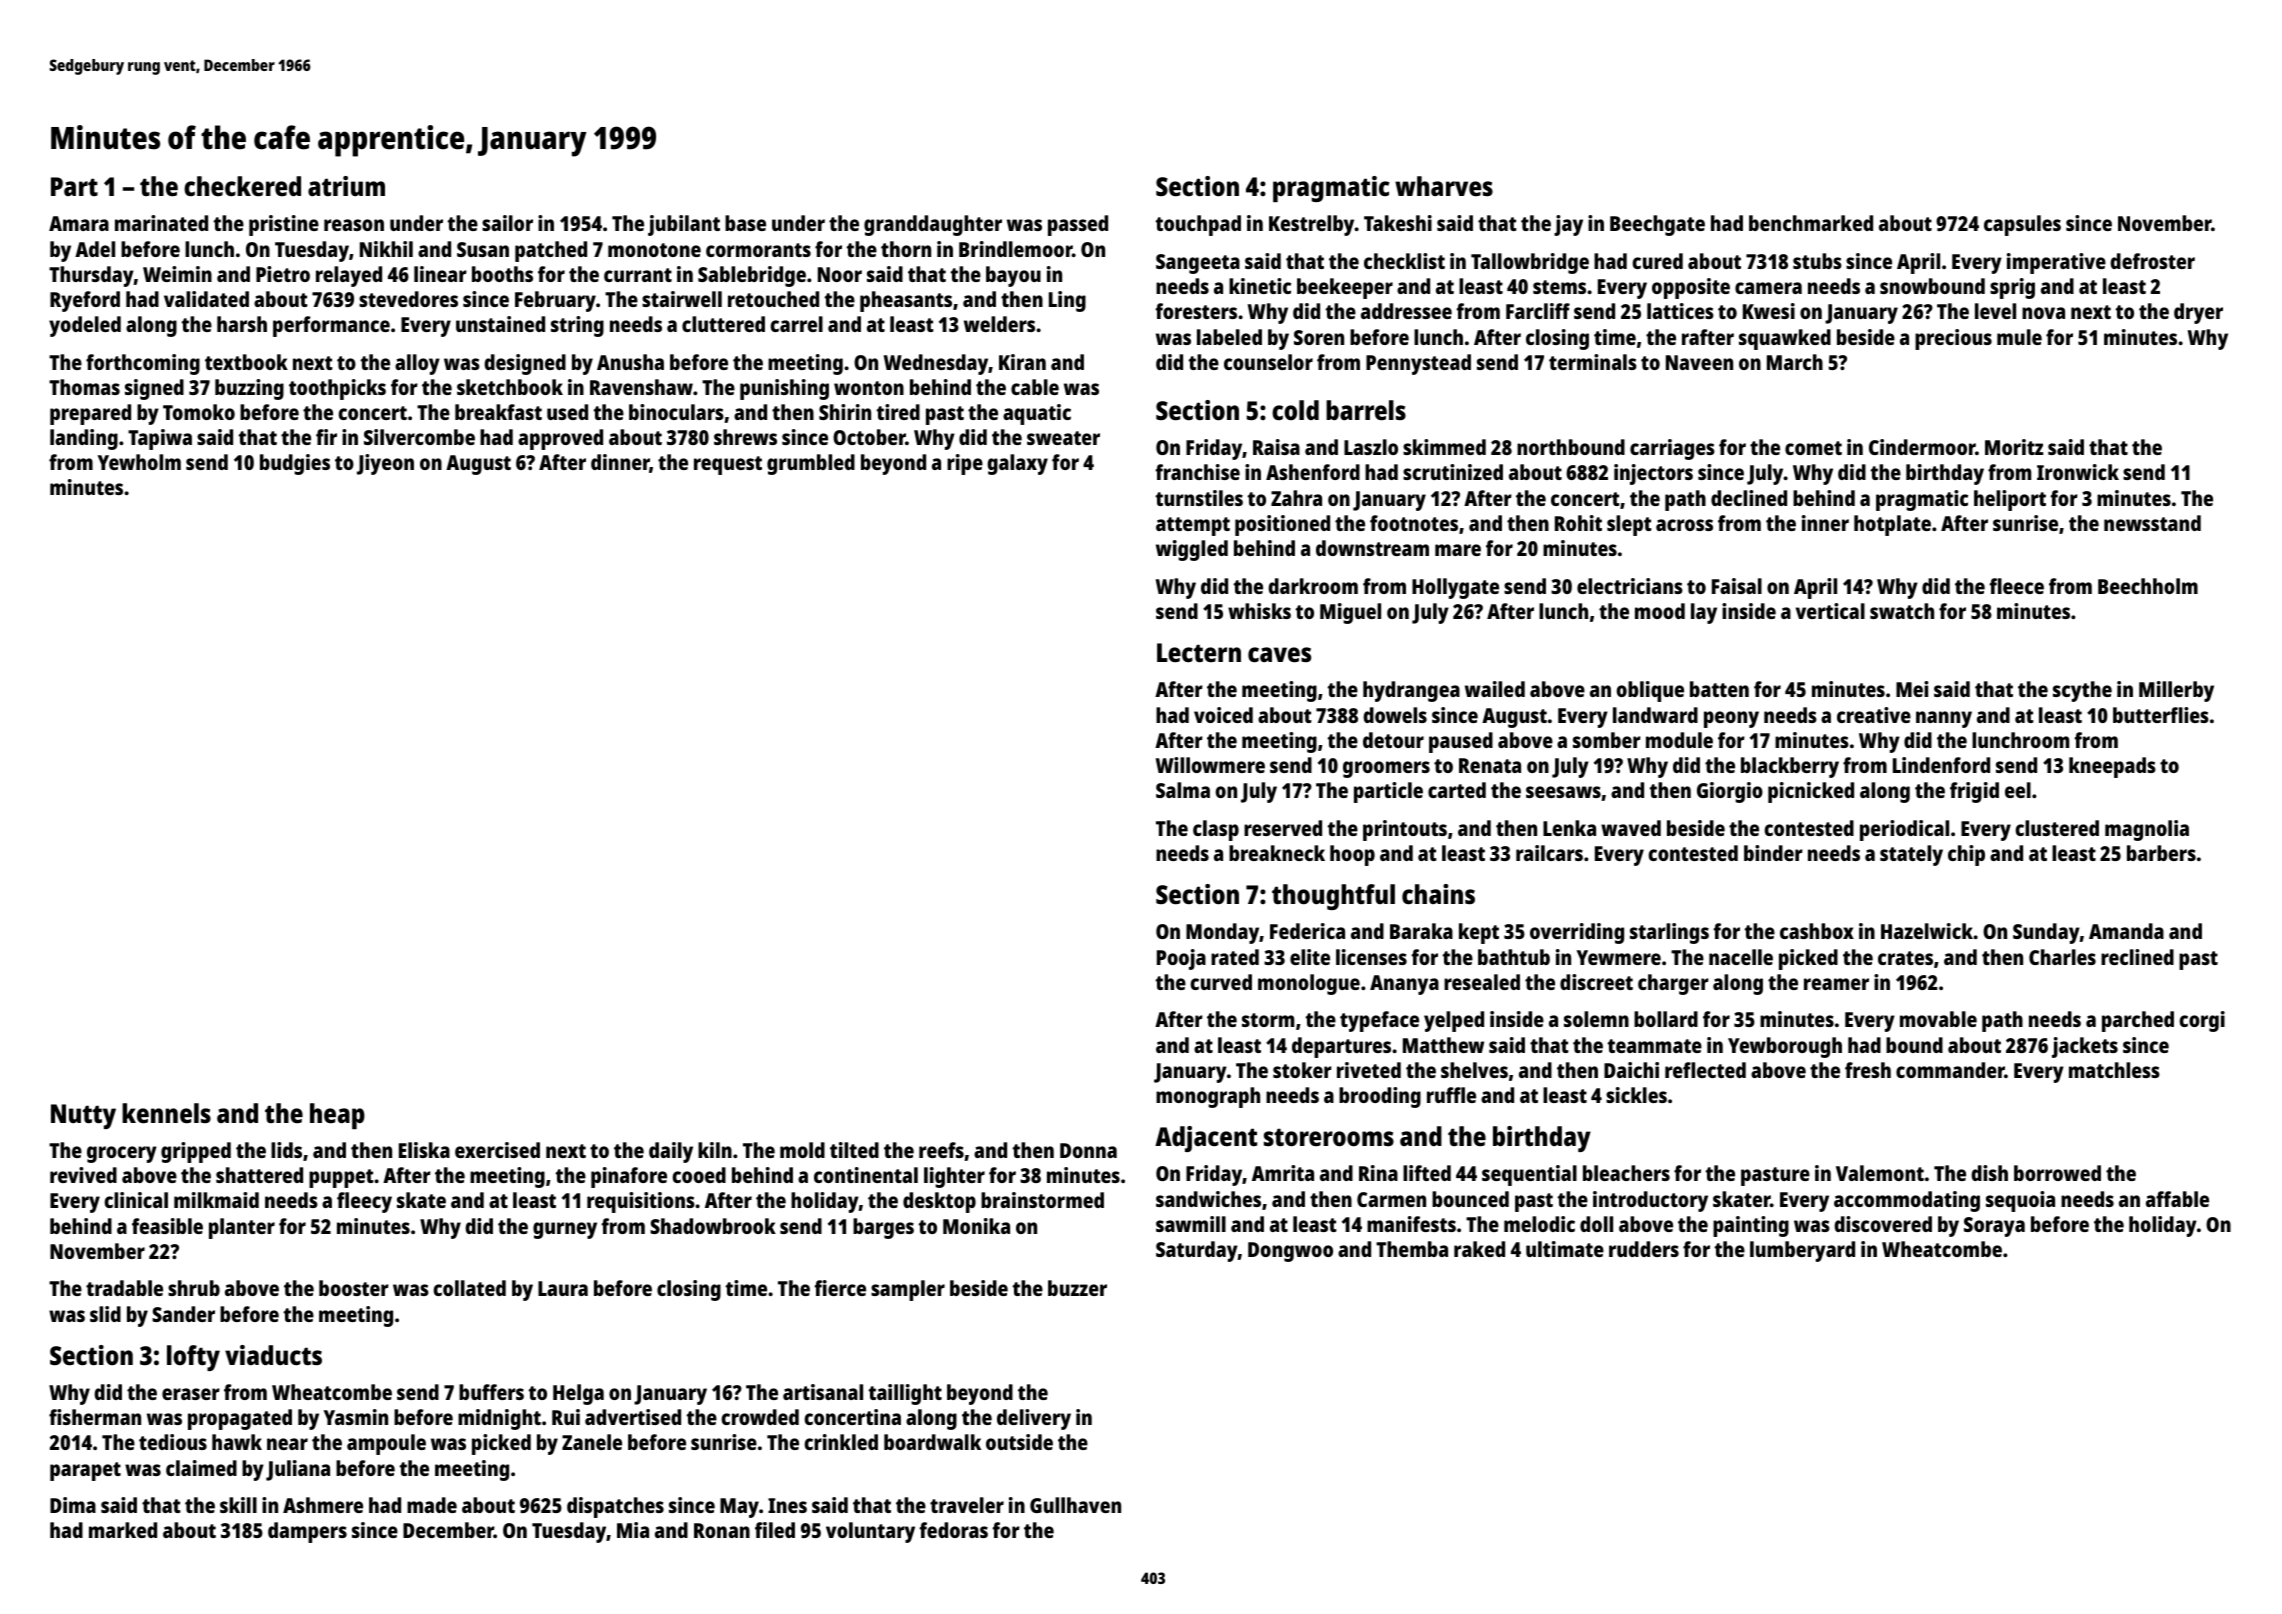 The width and height of the page is (2282, 1614). I want to click on Gullhaven, so click(1075, 1505).
